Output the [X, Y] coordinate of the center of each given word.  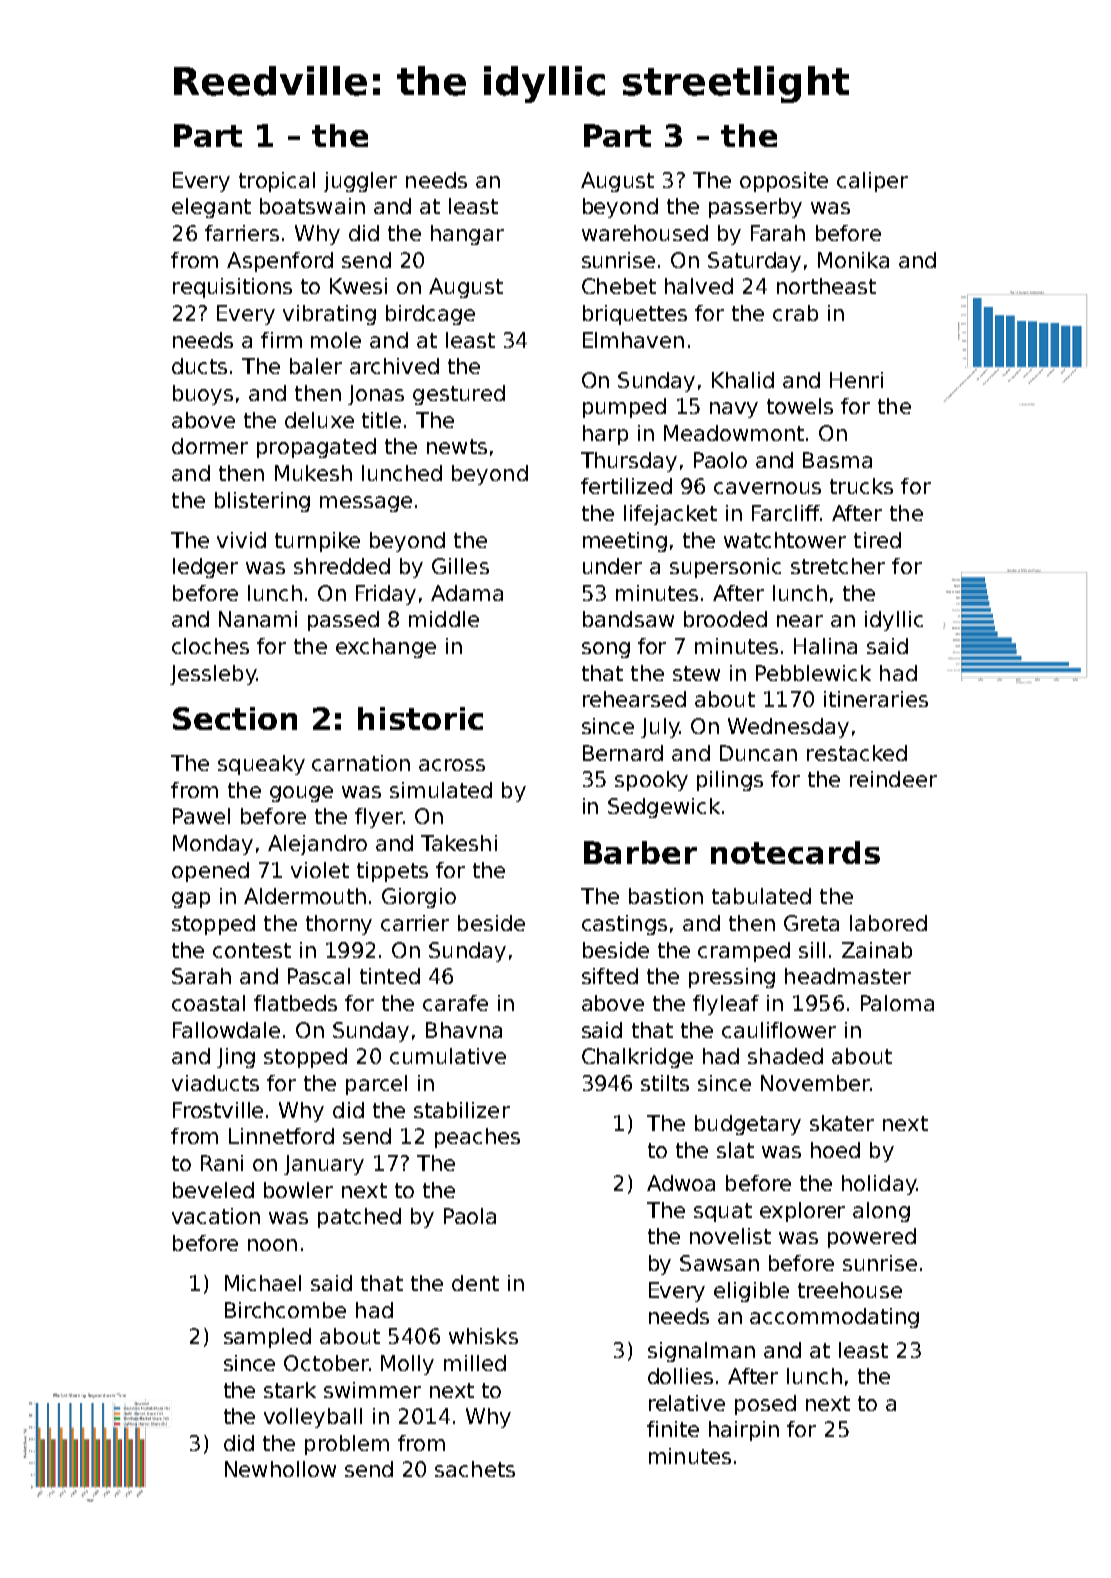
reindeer [893, 779]
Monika [853, 260]
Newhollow [280, 1469]
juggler [360, 182]
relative [687, 1403]
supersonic [725, 568]
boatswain [312, 206]
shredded [342, 566]
